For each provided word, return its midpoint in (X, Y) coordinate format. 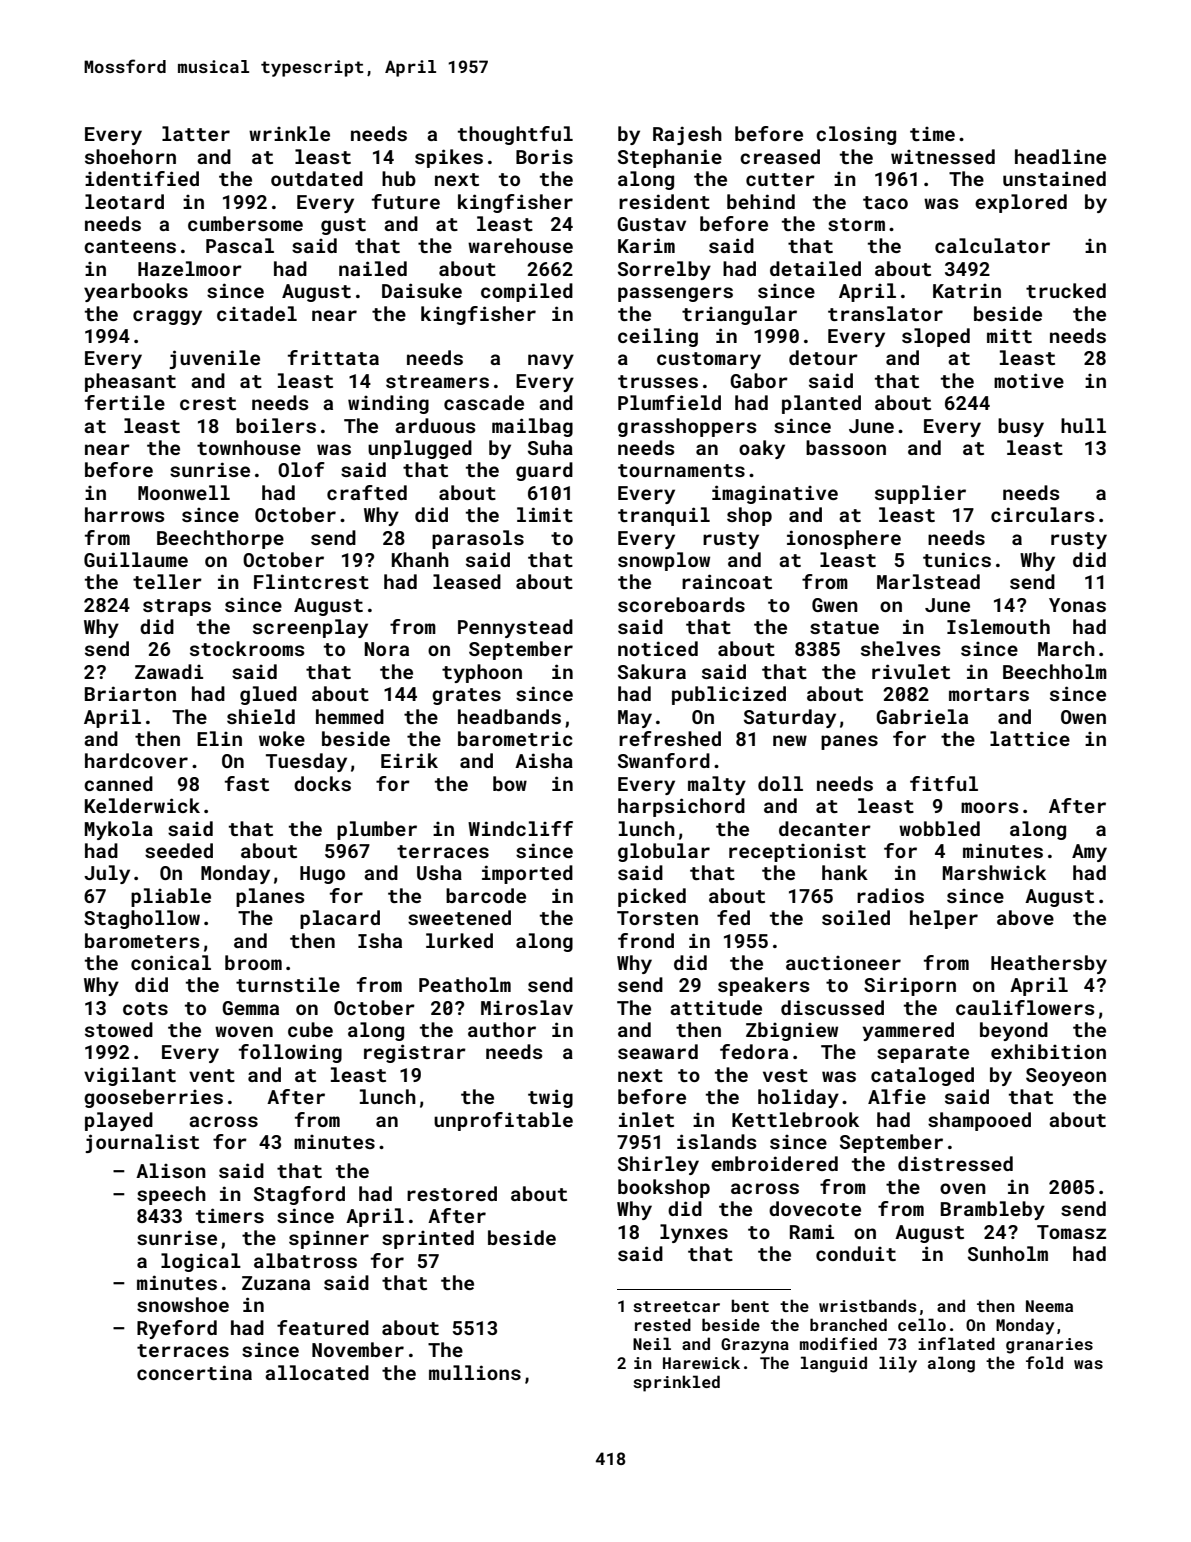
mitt (1009, 335)
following (290, 1053)
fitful (944, 783)
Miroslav (527, 1007)
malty (717, 785)
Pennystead (515, 628)
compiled (527, 292)
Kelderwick (142, 805)
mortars (989, 694)
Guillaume (136, 559)
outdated (317, 178)
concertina (194, 1372)
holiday (798, 1098)
